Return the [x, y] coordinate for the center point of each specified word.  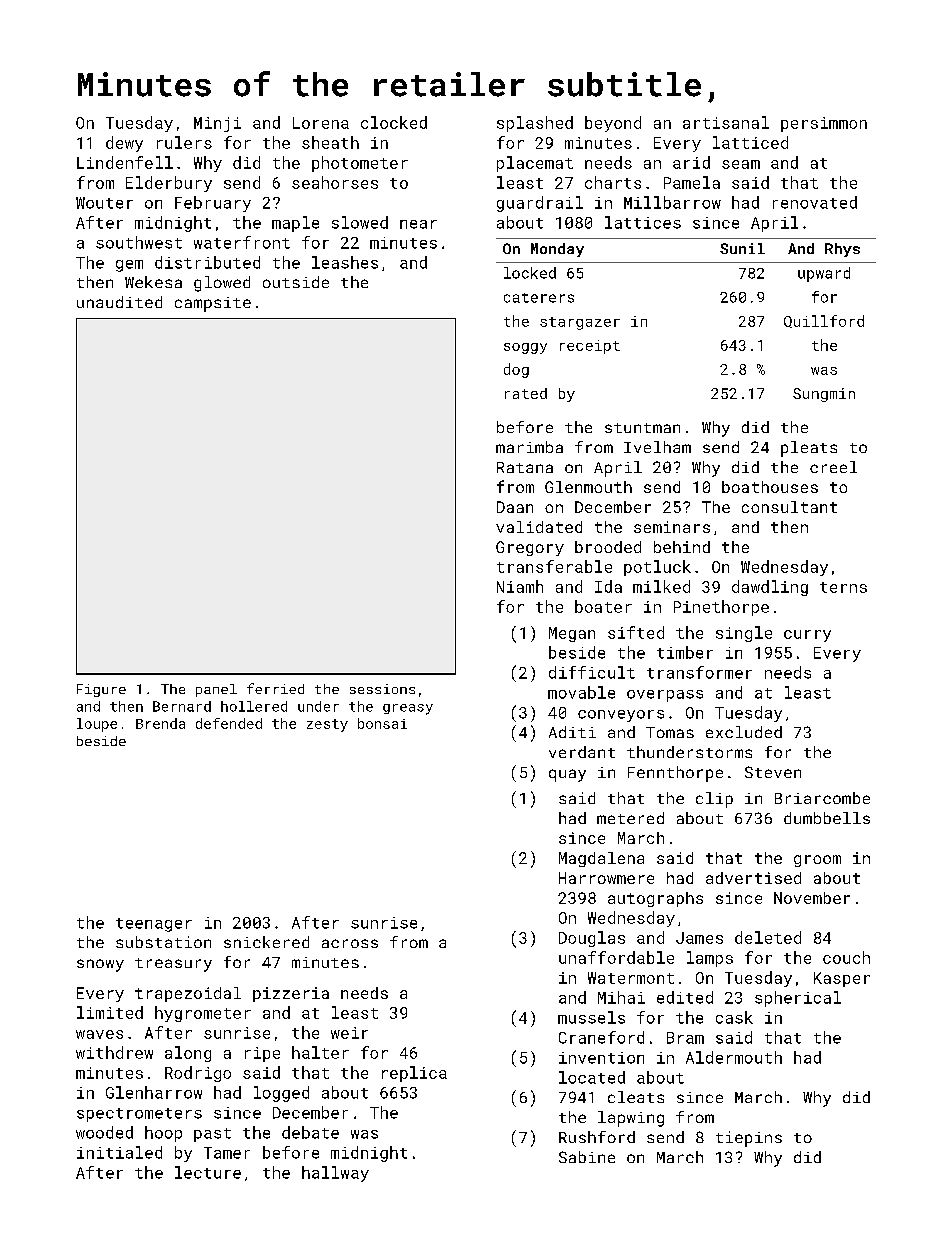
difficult [592, 672]
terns [843, 587]
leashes [345, 262]
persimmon [824, 124]
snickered [266, 942]
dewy [124, 144]
